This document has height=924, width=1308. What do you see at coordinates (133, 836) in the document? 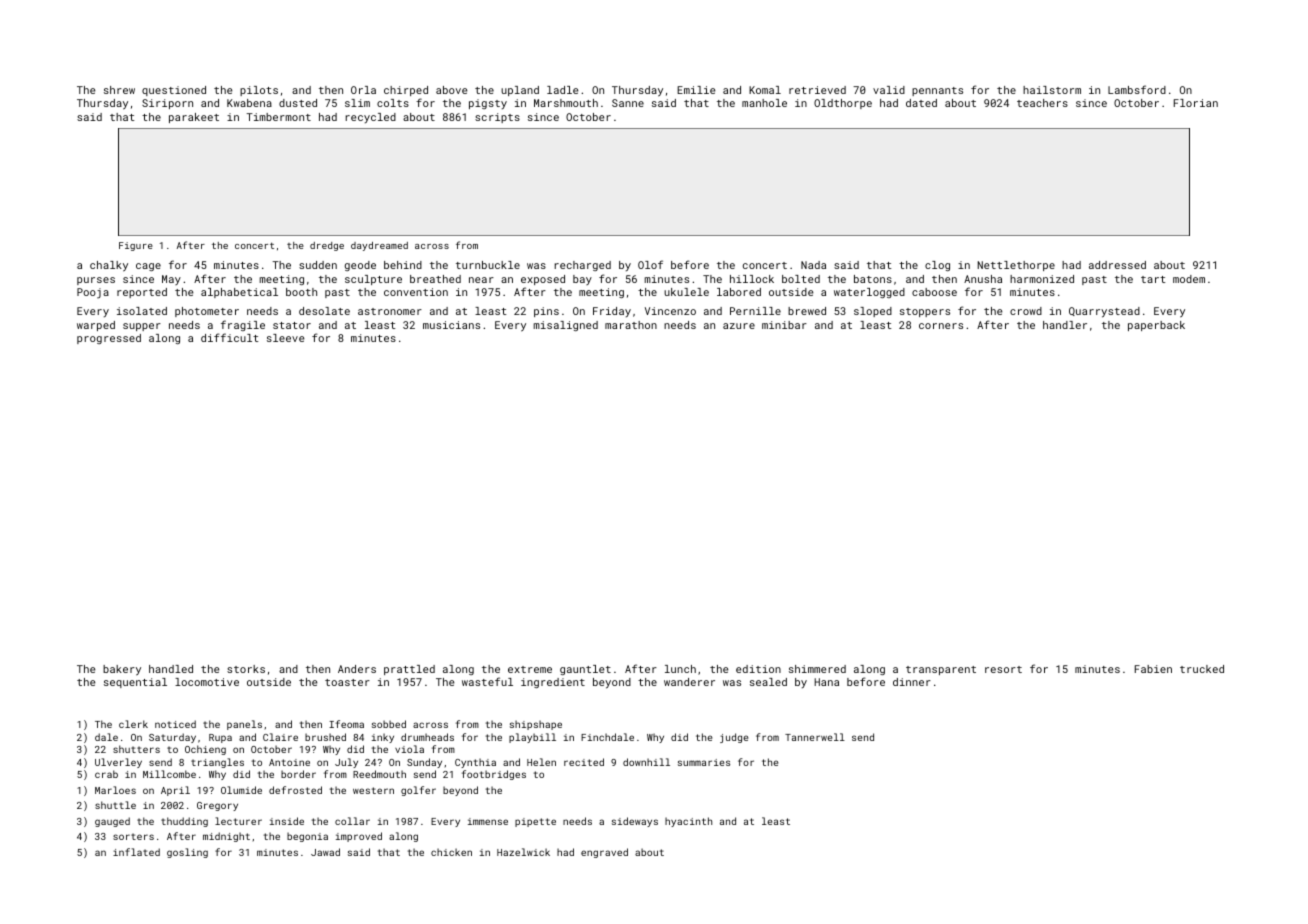
I see `sorters` at bounding box center [133, 836].
